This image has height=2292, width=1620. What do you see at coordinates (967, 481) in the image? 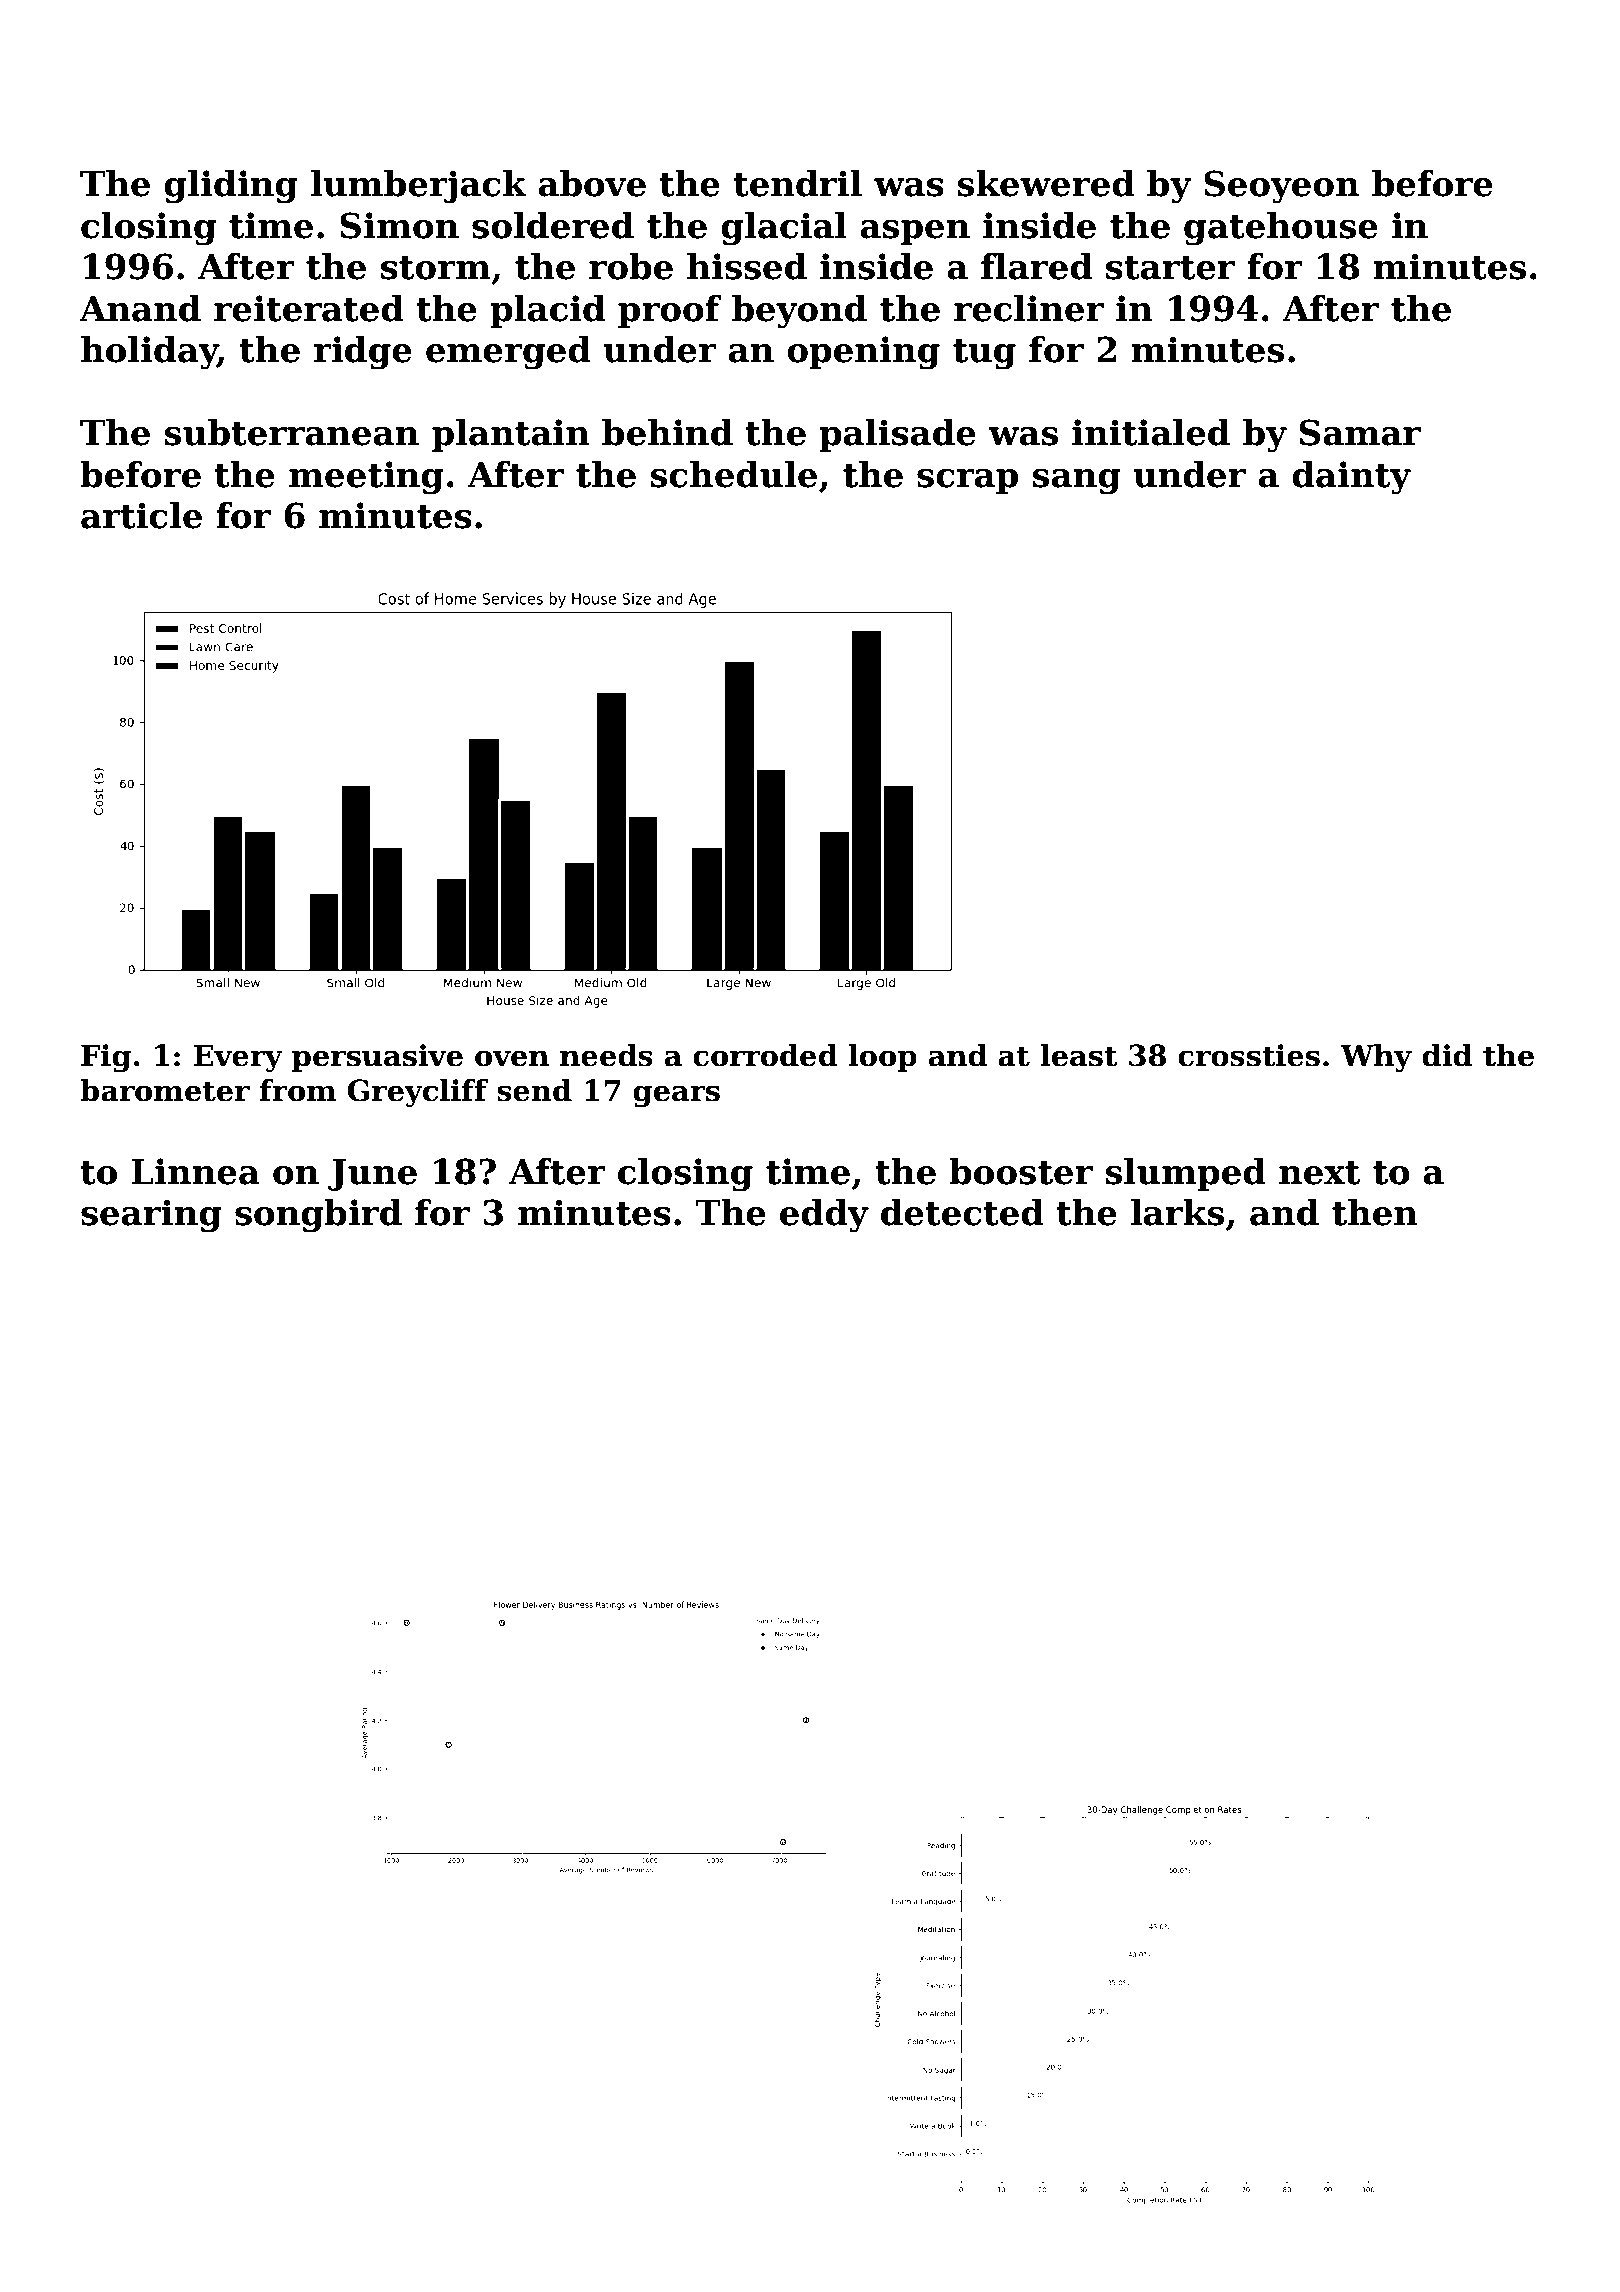
I see `scrap` at bounding box center [967, 481].
